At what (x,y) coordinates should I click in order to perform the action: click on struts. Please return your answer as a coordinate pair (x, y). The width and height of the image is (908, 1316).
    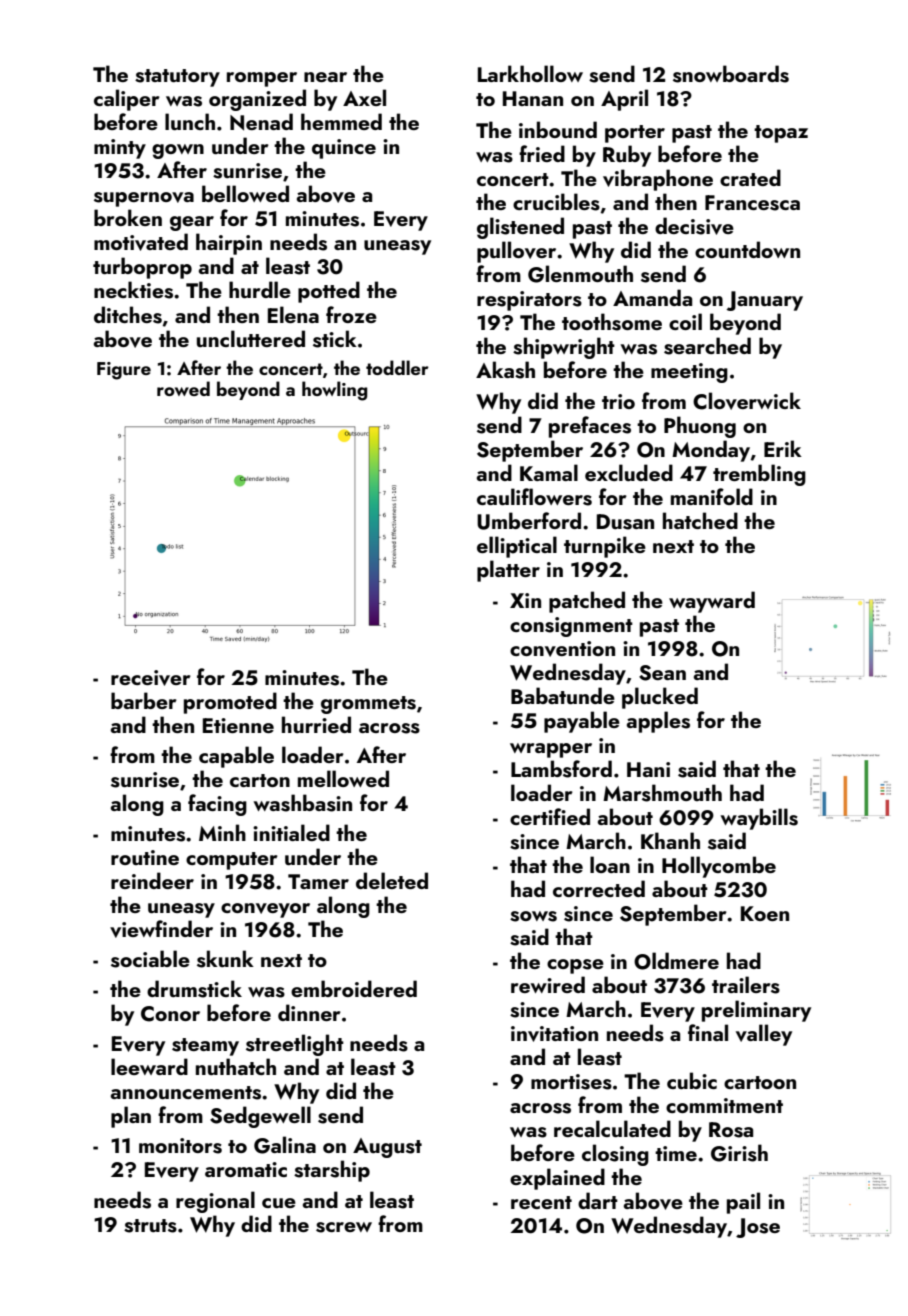
    Looking at the image, I should click on (150, 1226).
